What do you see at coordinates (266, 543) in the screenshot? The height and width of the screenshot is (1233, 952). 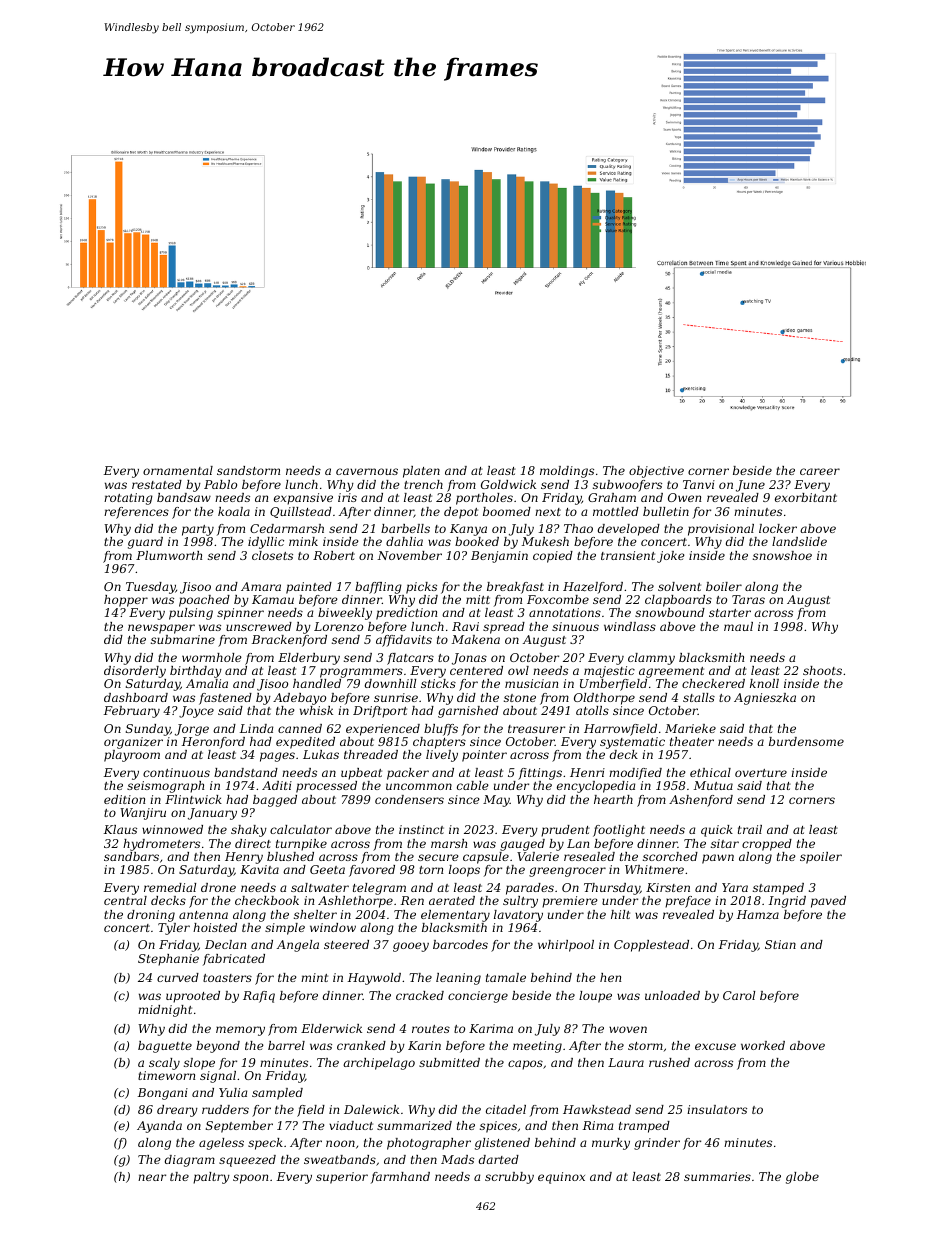 I see `idyllic` at bounding box center [266, 543].
